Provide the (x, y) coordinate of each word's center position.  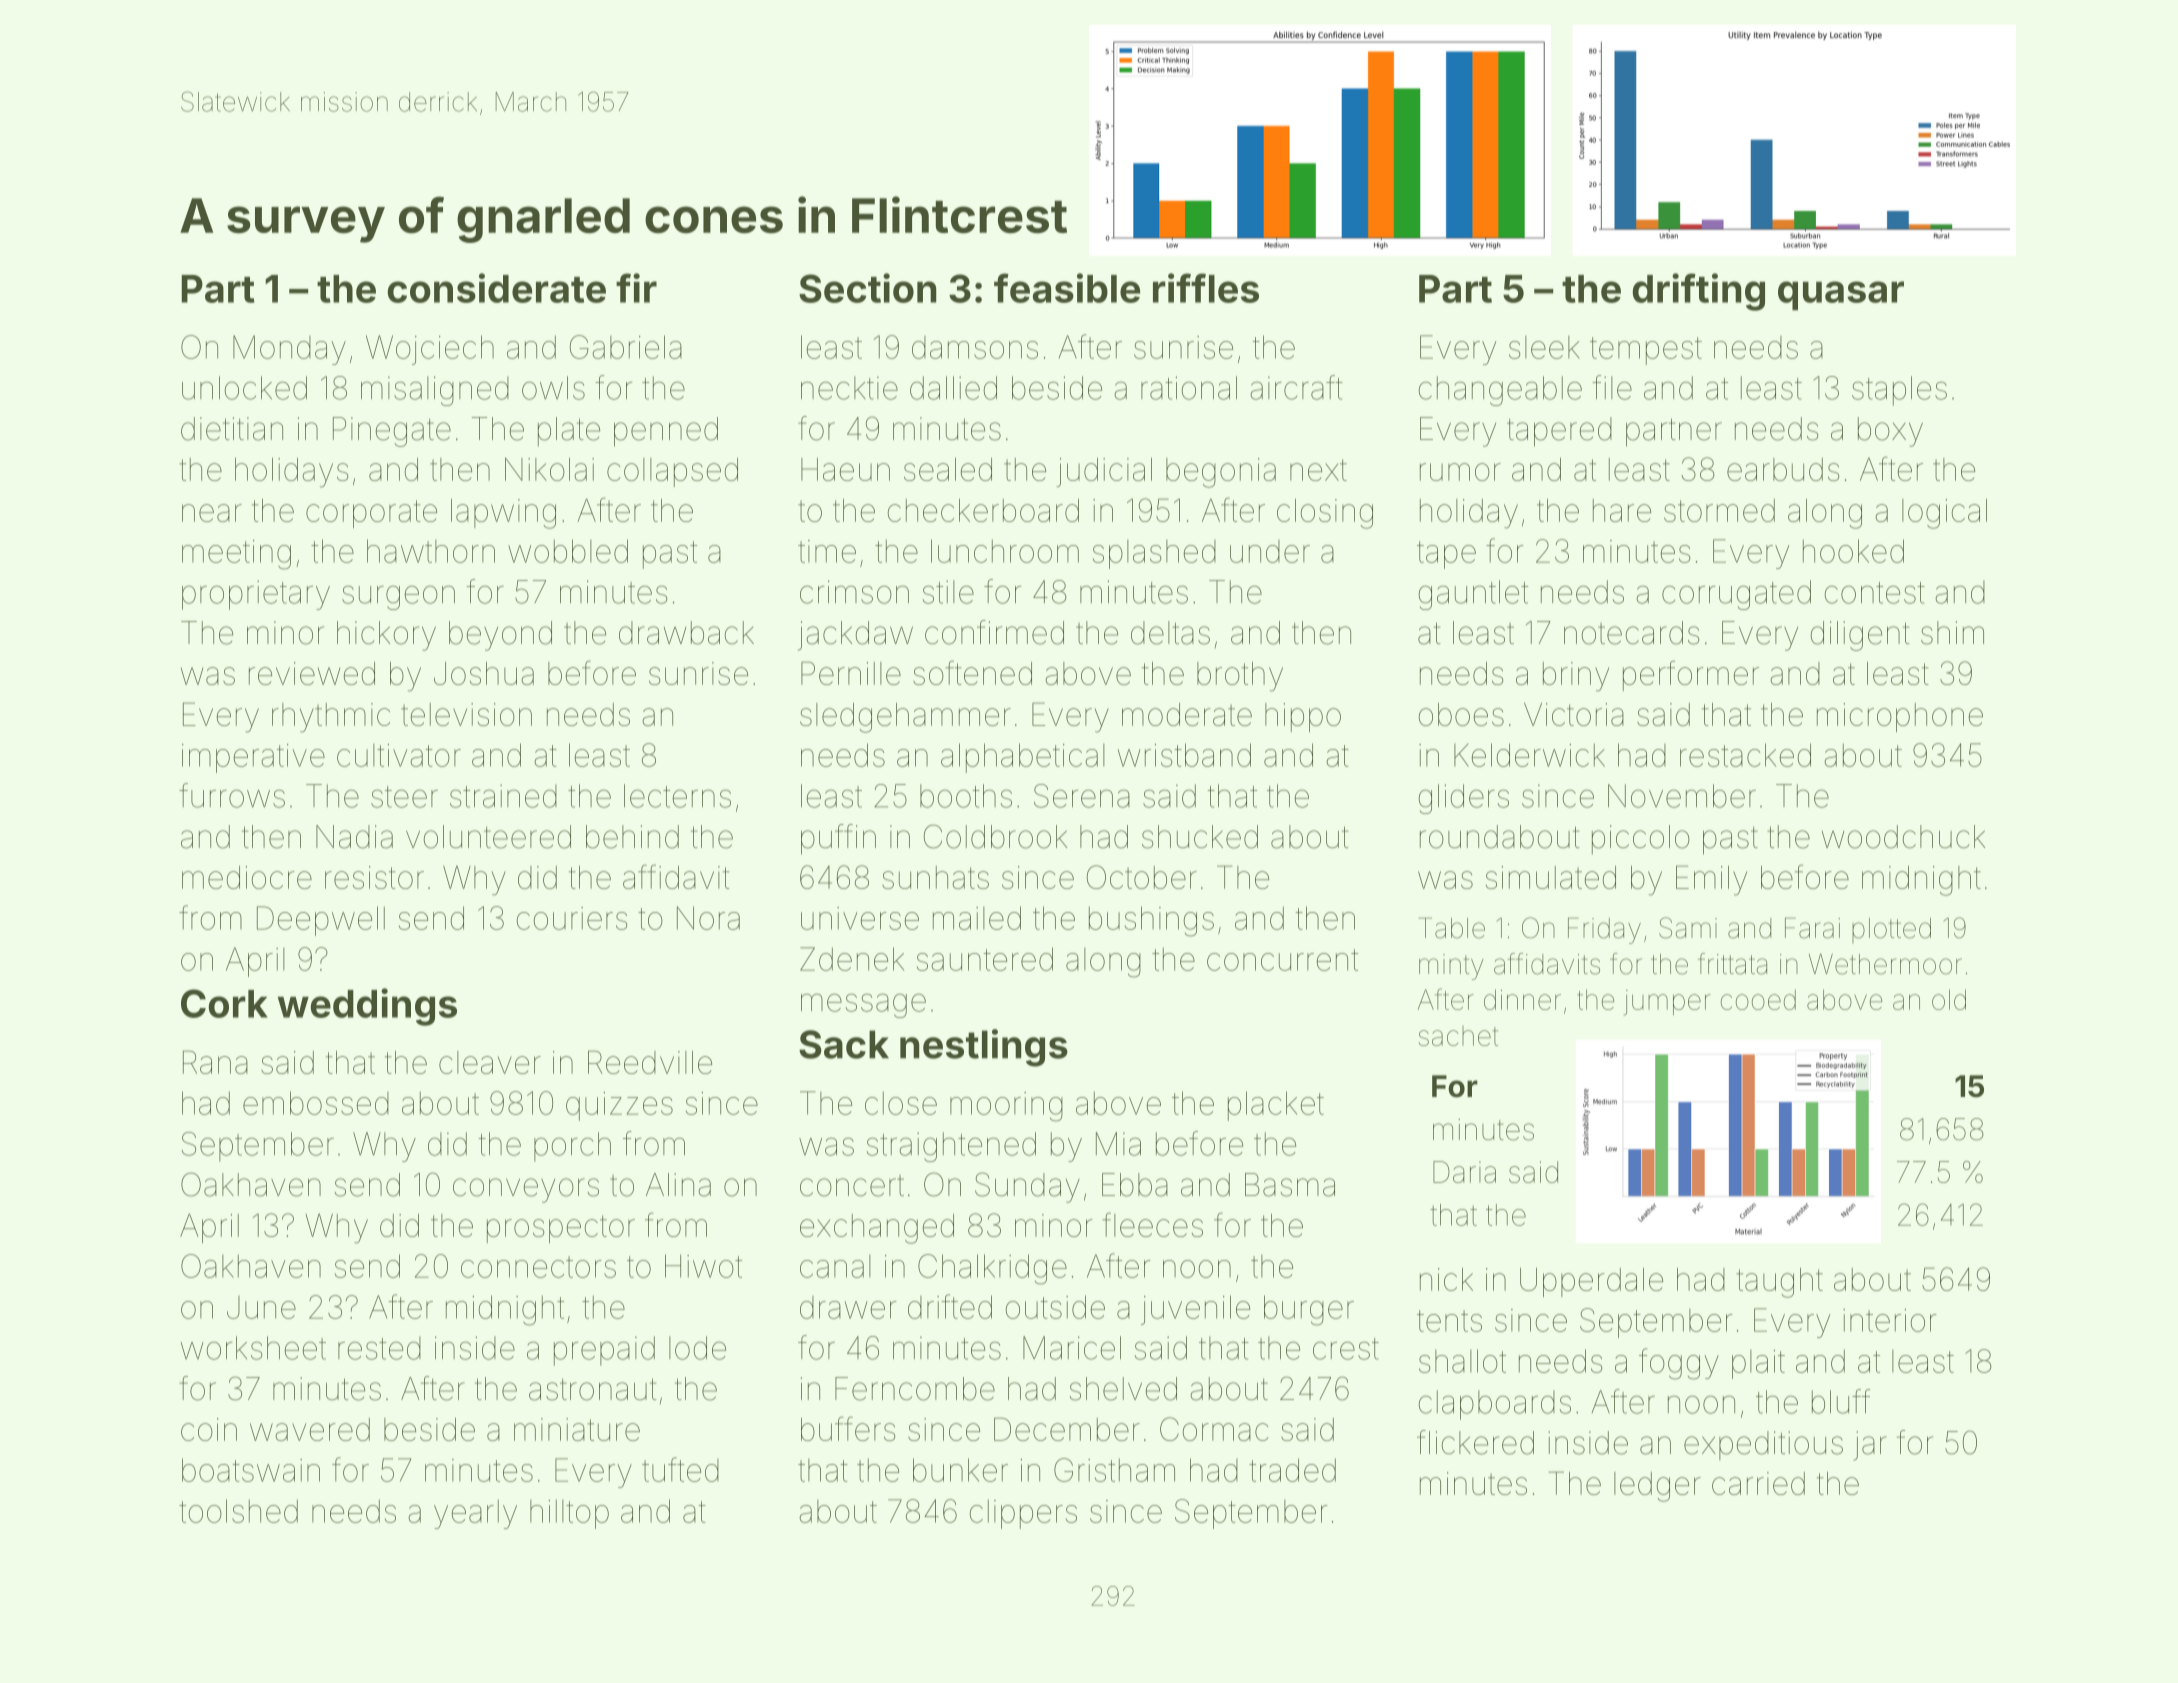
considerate (497, 288)
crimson (854, 592)
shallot (1462, 1361)
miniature (577, 1429)
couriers (572, 918)
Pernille (851, 673)
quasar (1841, 296)
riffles (1206, 288)
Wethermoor (1885, 964)
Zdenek (852, 959)
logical (1944, 514)
